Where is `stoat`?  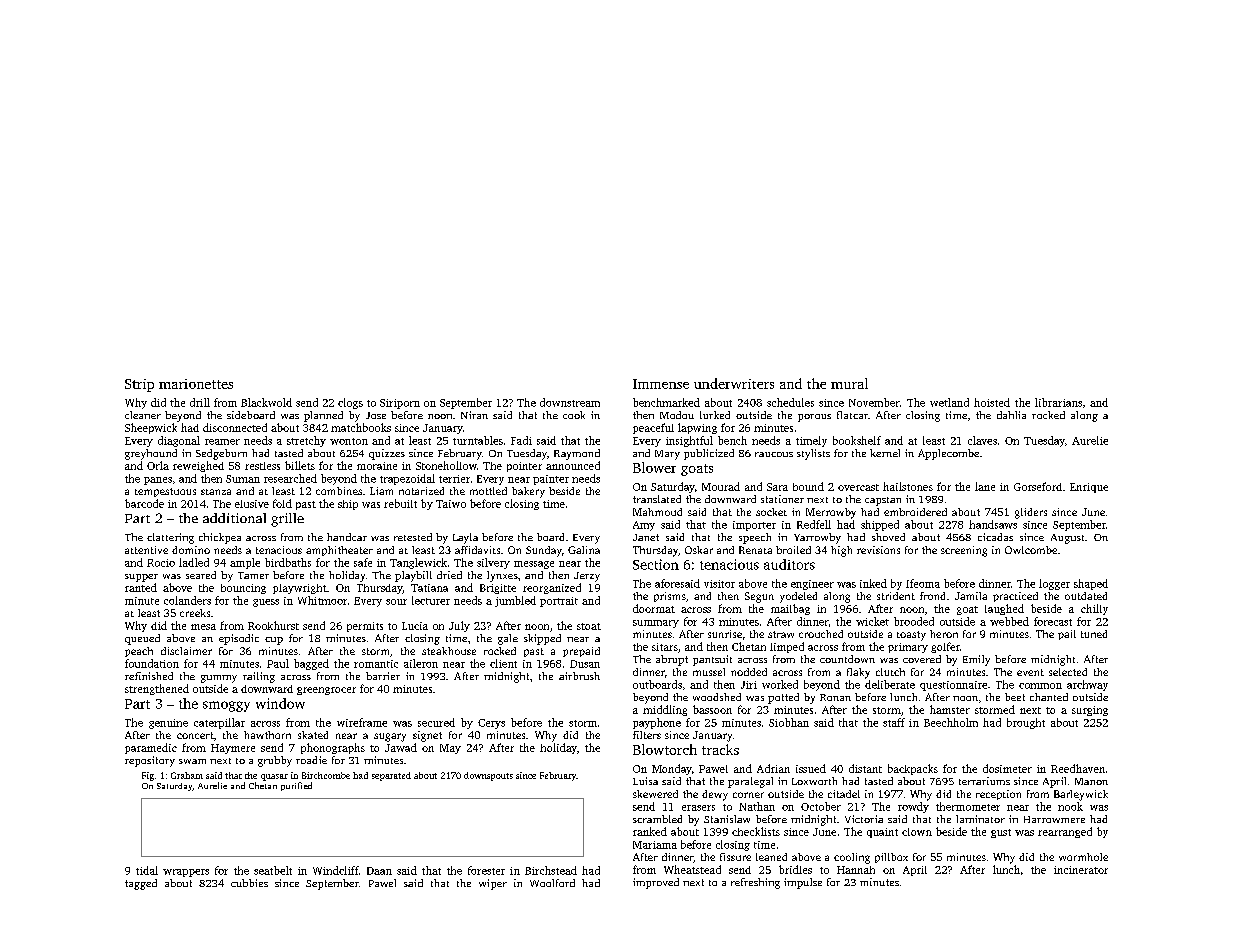 stoat is located at coordinates (589, 626).
